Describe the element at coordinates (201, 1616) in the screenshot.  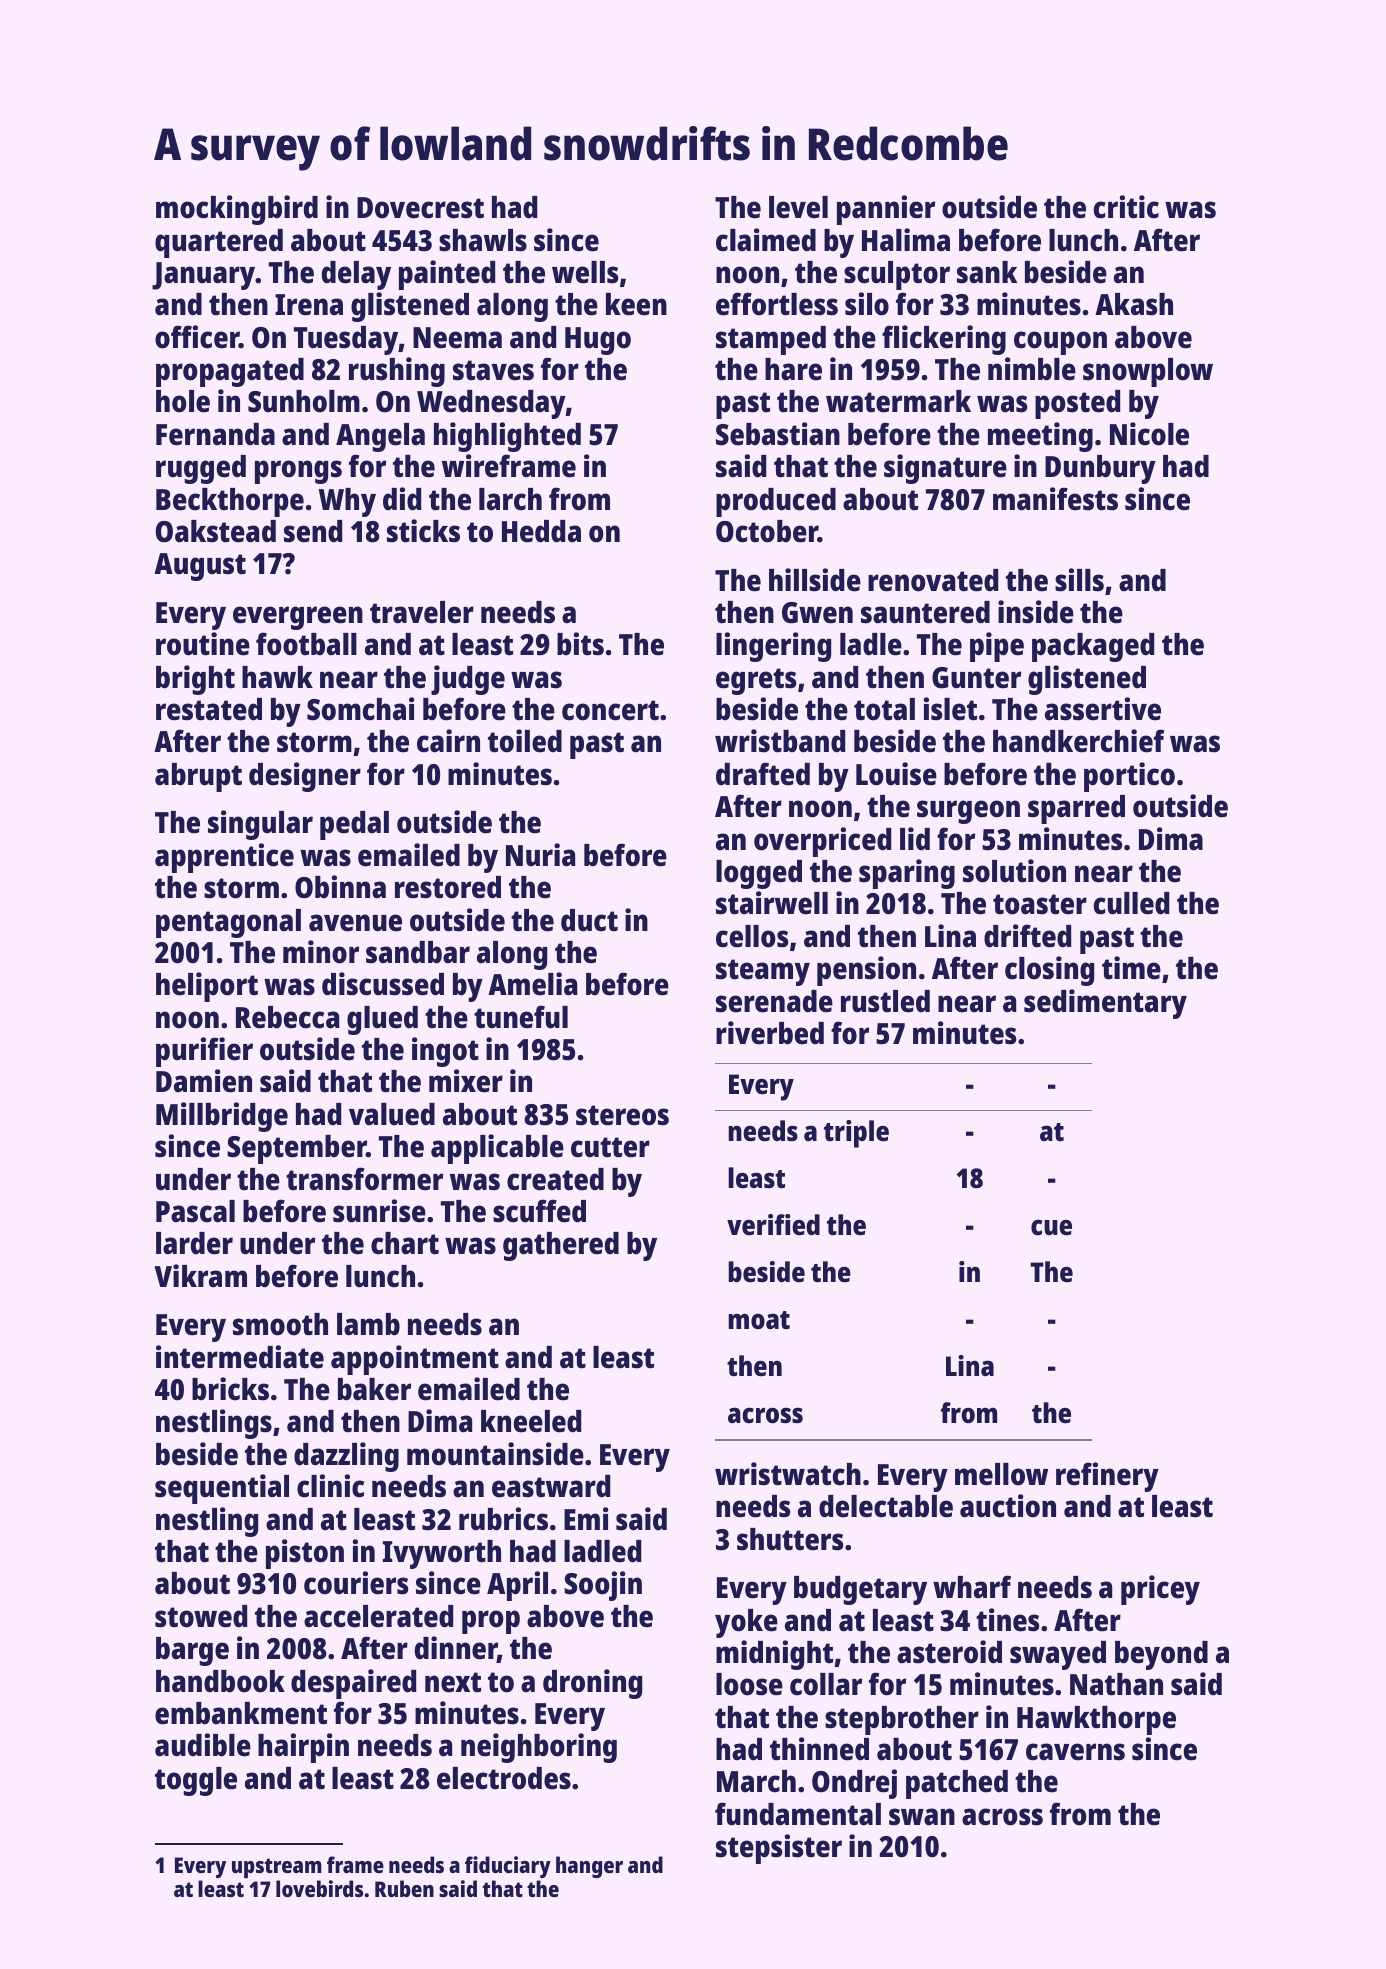
I see `stowed` at that location.
